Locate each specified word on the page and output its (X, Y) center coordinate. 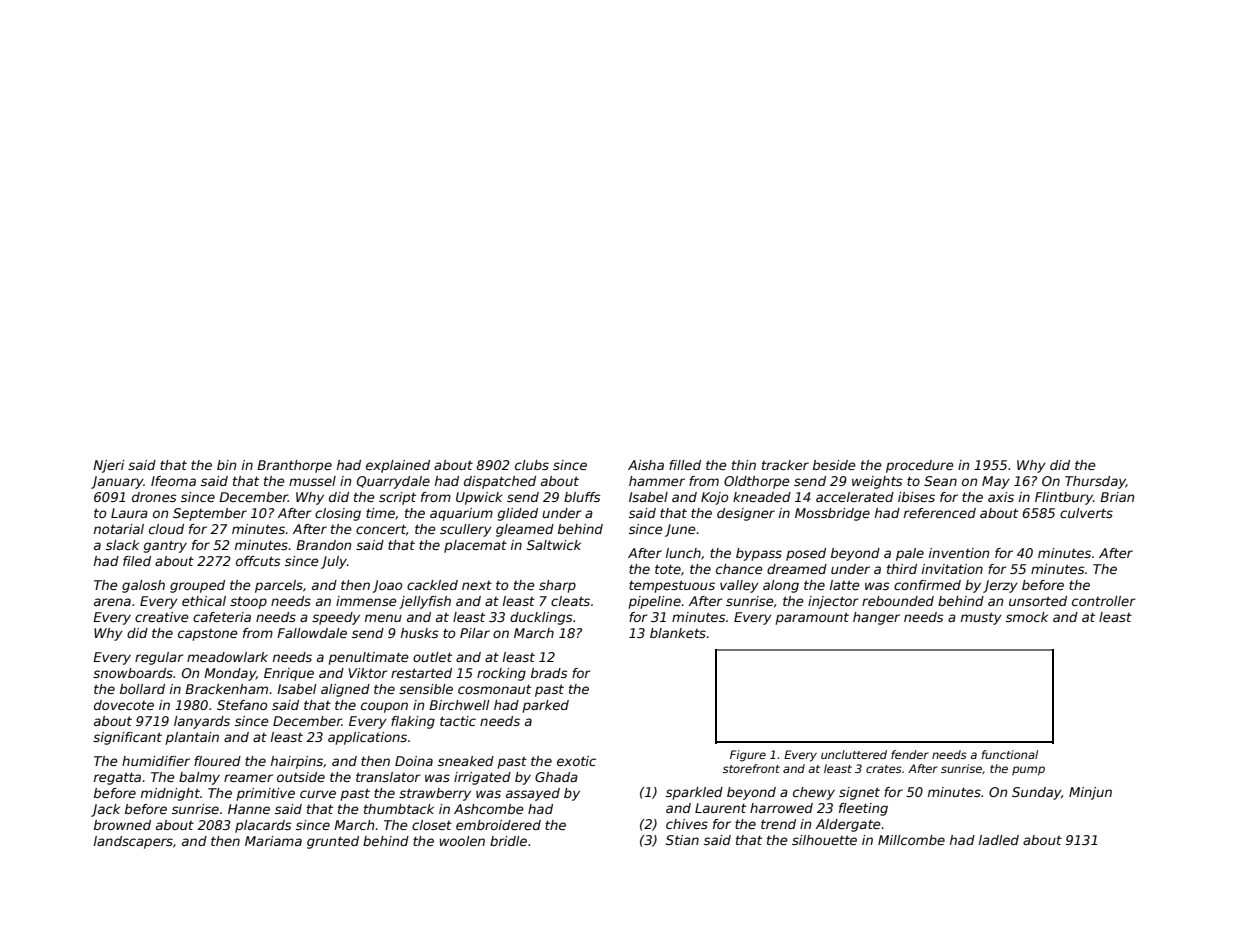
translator (388, 777)
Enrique (289, 674)
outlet (432, 657)
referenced (940, 513)
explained (398, 466)
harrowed (781, 808)
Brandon (323, 545)
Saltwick (554, 545)
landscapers (133, 842)
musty (981, 618)
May (996, 482)
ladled (999, 840)
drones (154, 497)
